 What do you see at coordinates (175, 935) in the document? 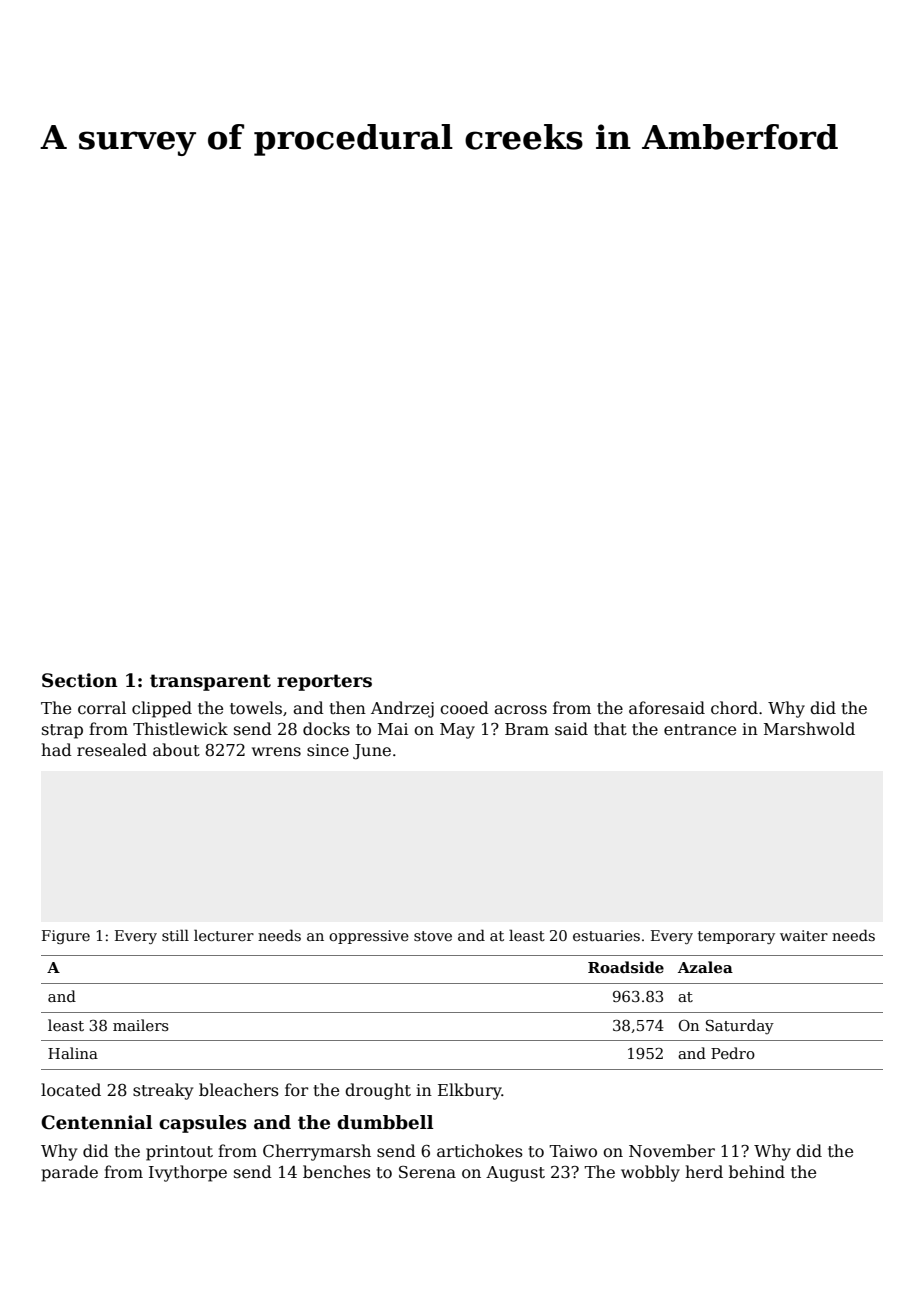
I see `still` at bounding box center [175, 935].
